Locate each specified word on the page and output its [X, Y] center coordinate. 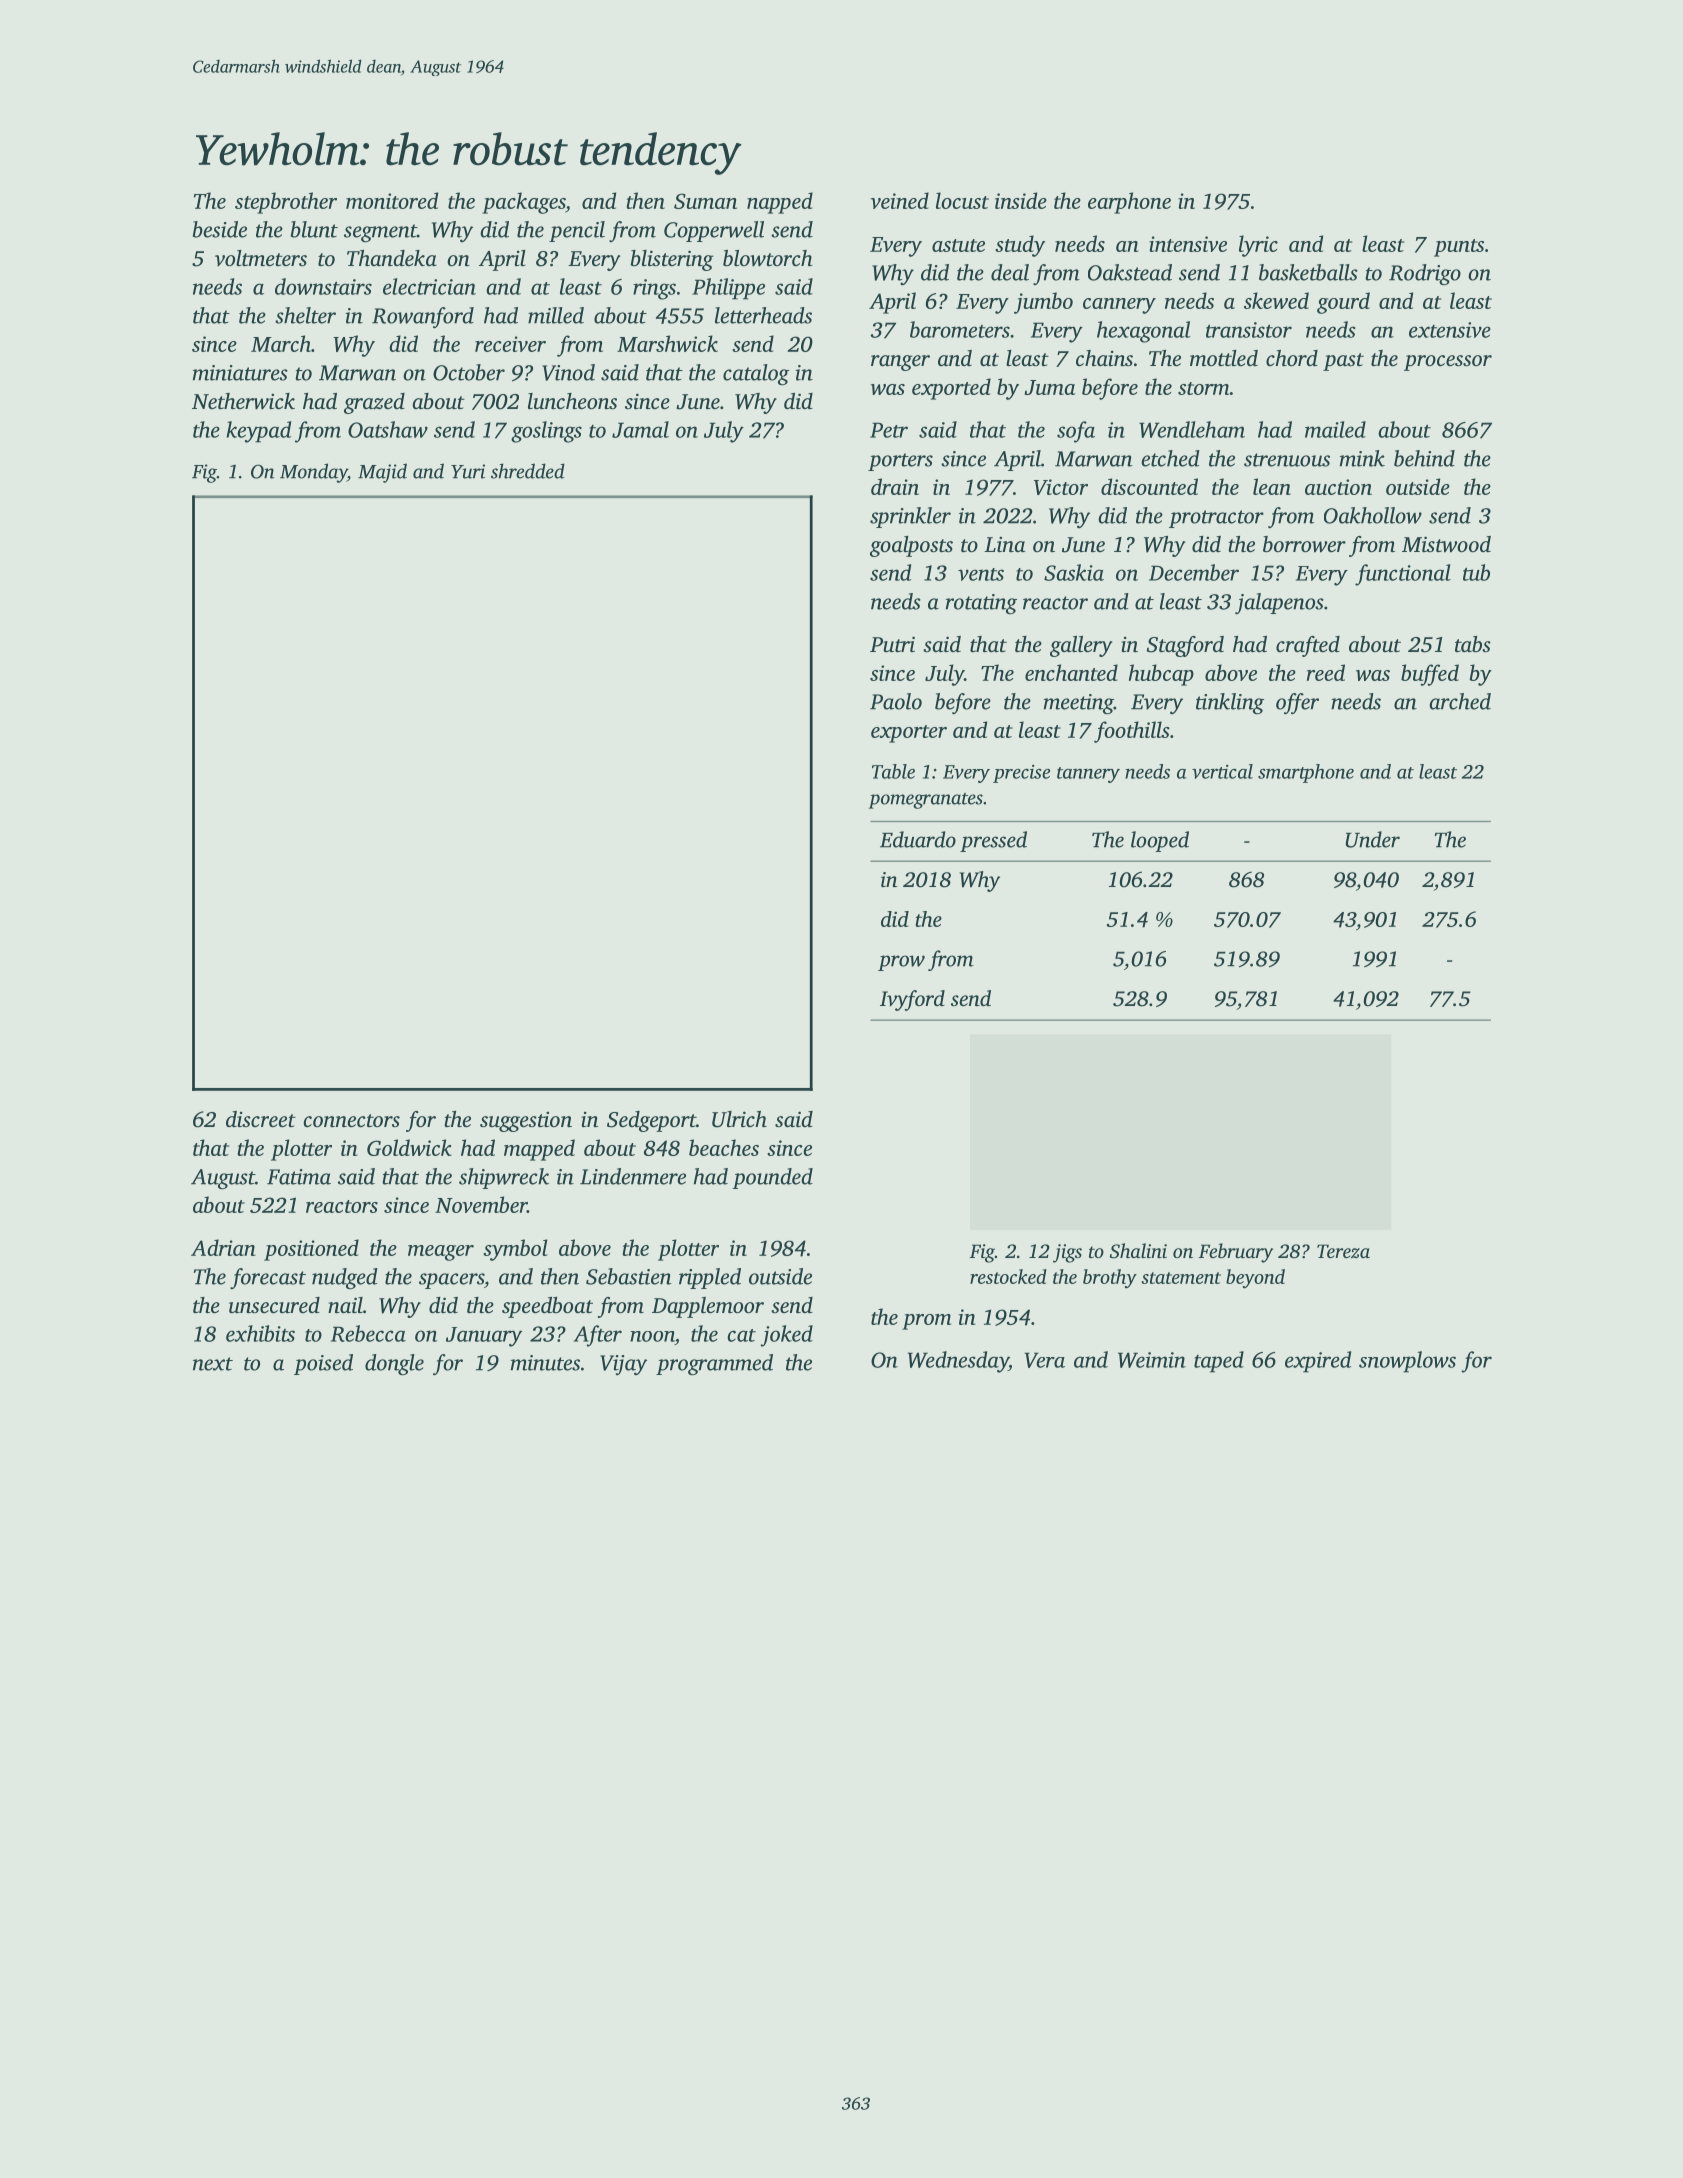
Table [893, 771]
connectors [351, 1120]
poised [323, 1364]
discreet [261, 1119]
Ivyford [912, 1000]
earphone [1129, 203]
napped [780, 203]
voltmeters [261, 258]
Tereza [1343, 1251]
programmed [714, 1365]
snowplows [1407, 1362]
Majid [382, 473]
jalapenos [1279, 603]
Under [1373, 839]
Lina [1004, 544]
